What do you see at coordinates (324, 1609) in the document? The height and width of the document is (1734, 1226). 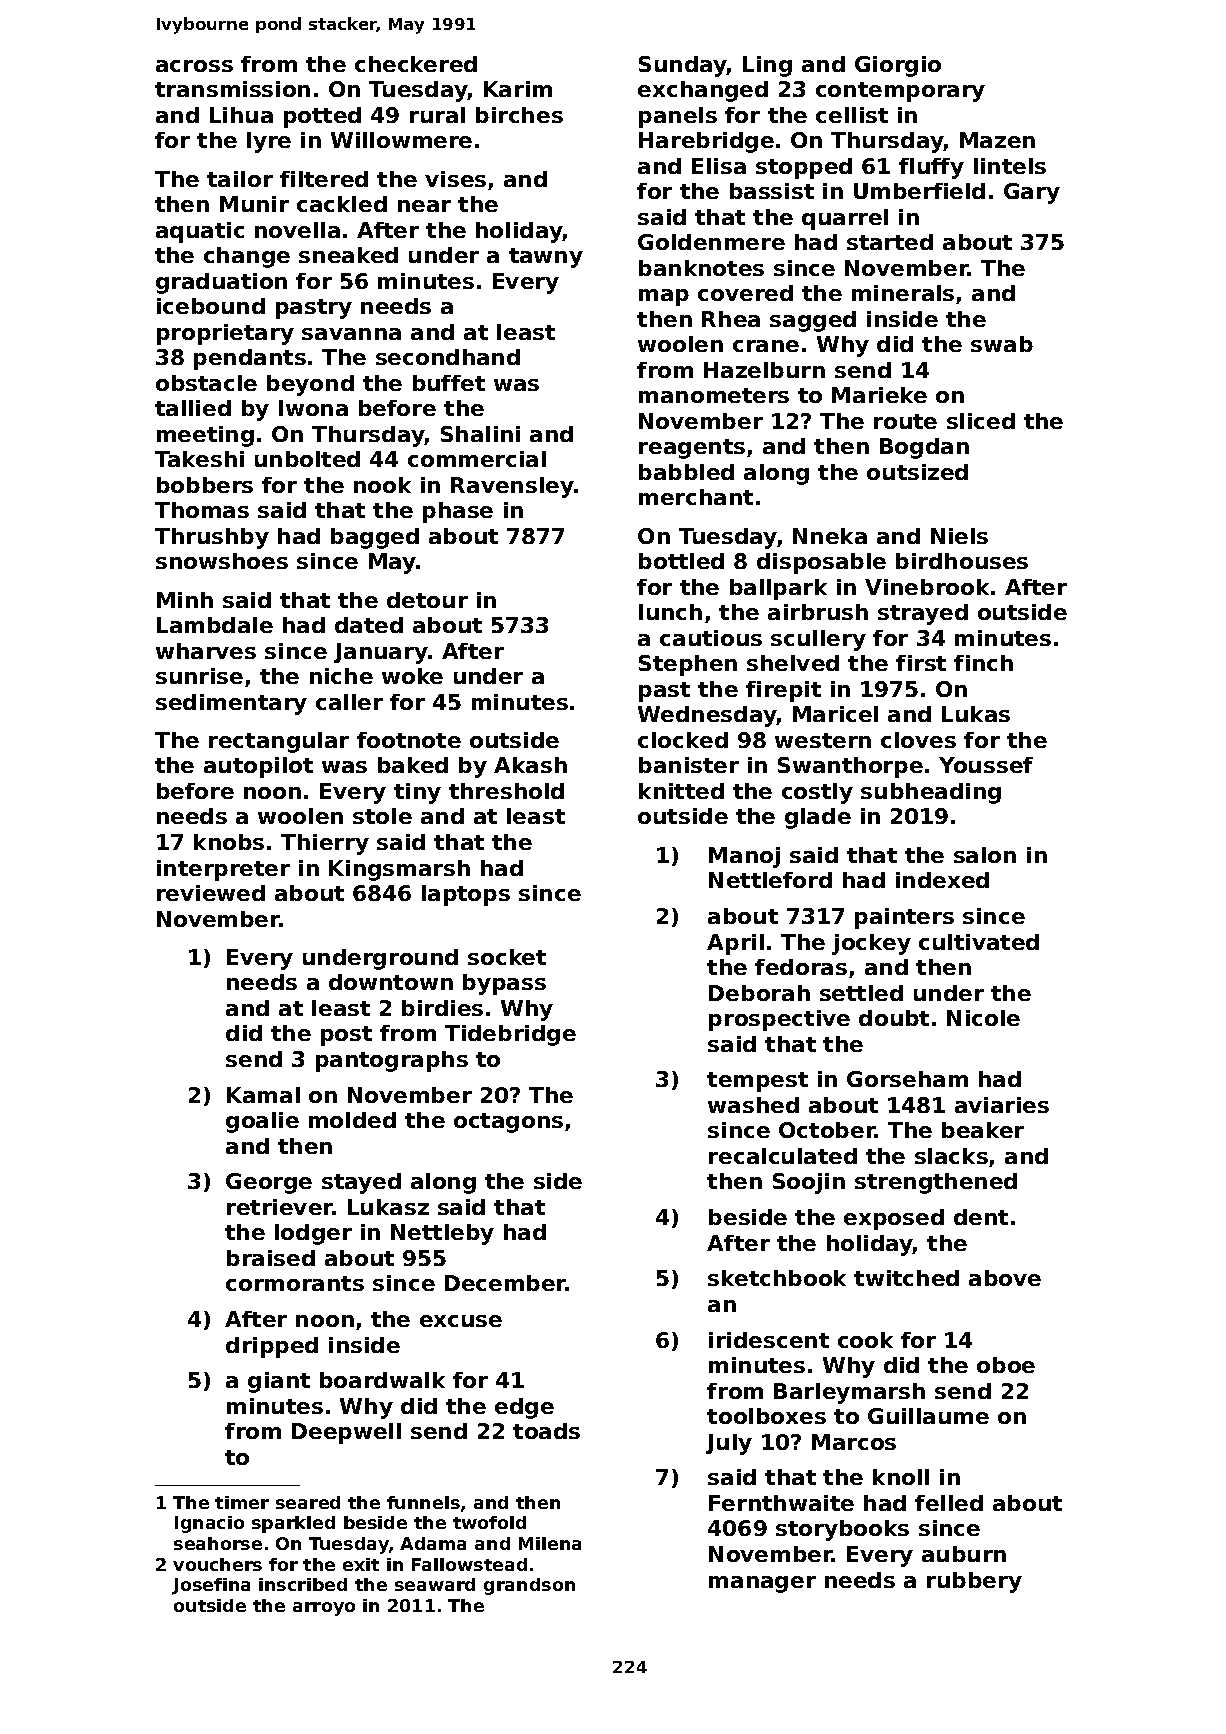 I see `arroyo` at bounding box center [324, 1609].
